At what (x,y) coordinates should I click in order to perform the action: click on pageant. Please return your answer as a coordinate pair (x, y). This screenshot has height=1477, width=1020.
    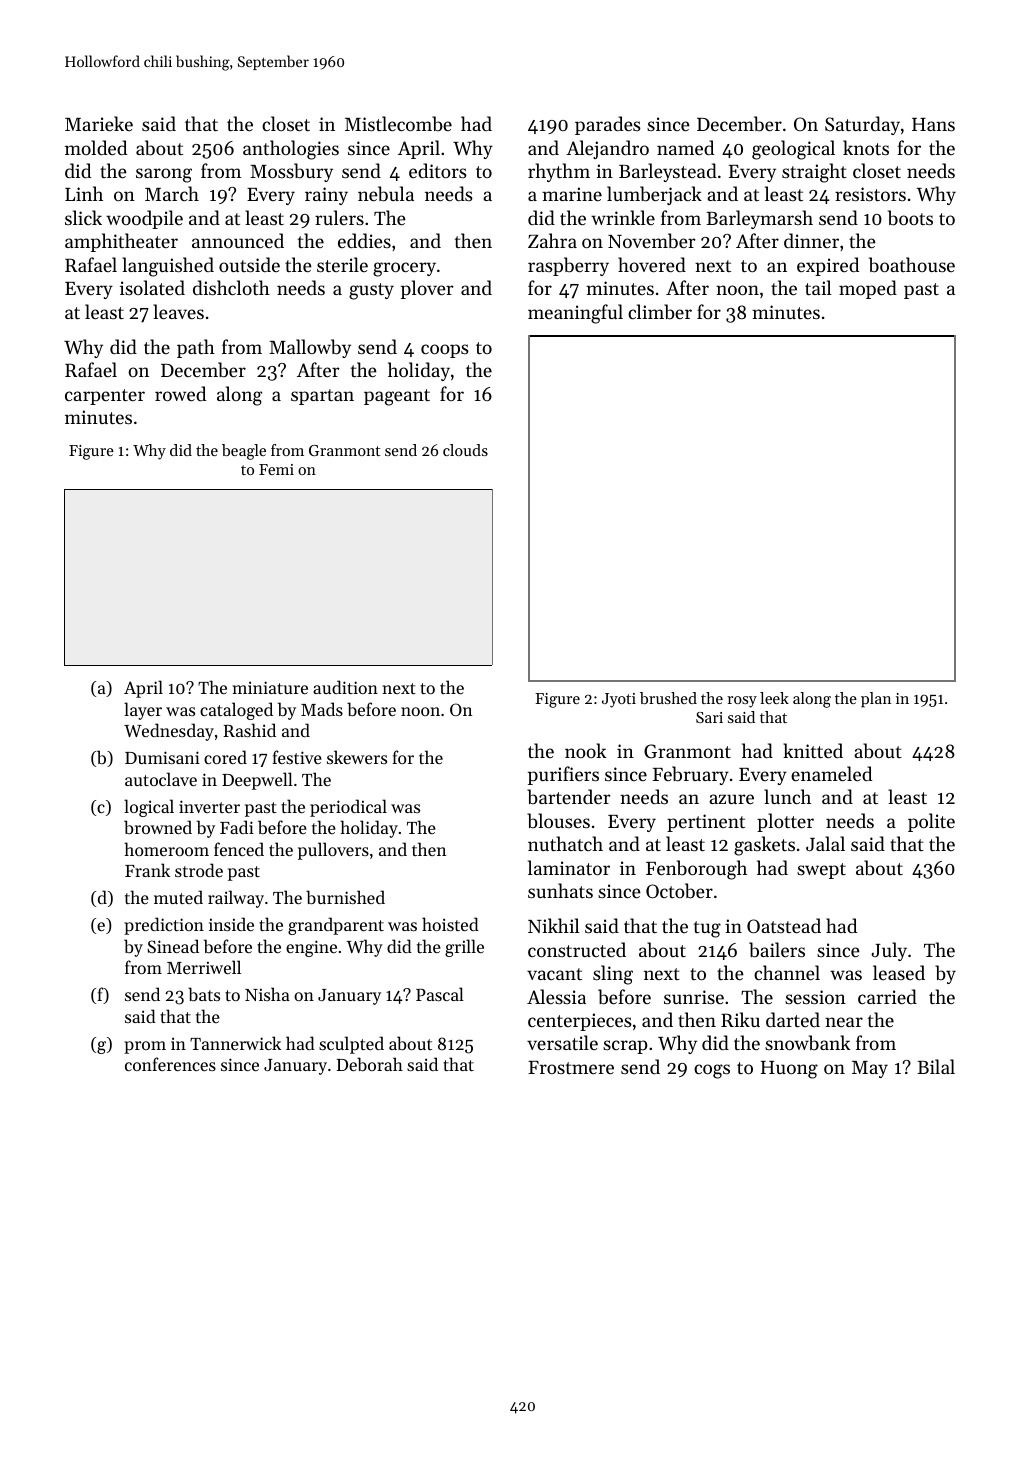
    Looking at the image, I should click on (397, 397).
